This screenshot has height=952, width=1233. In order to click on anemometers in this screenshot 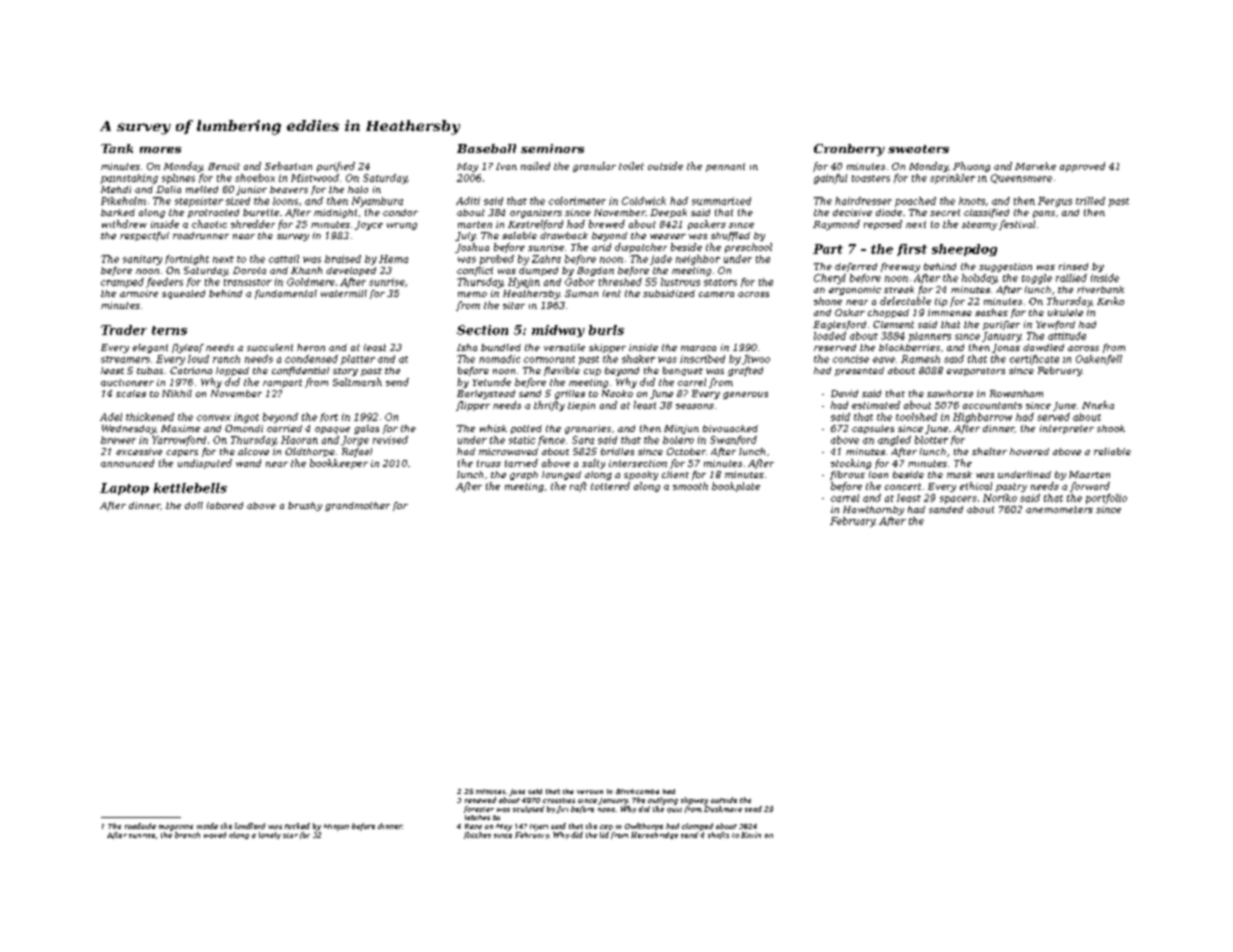, I will do `click(1059, 509)`.
